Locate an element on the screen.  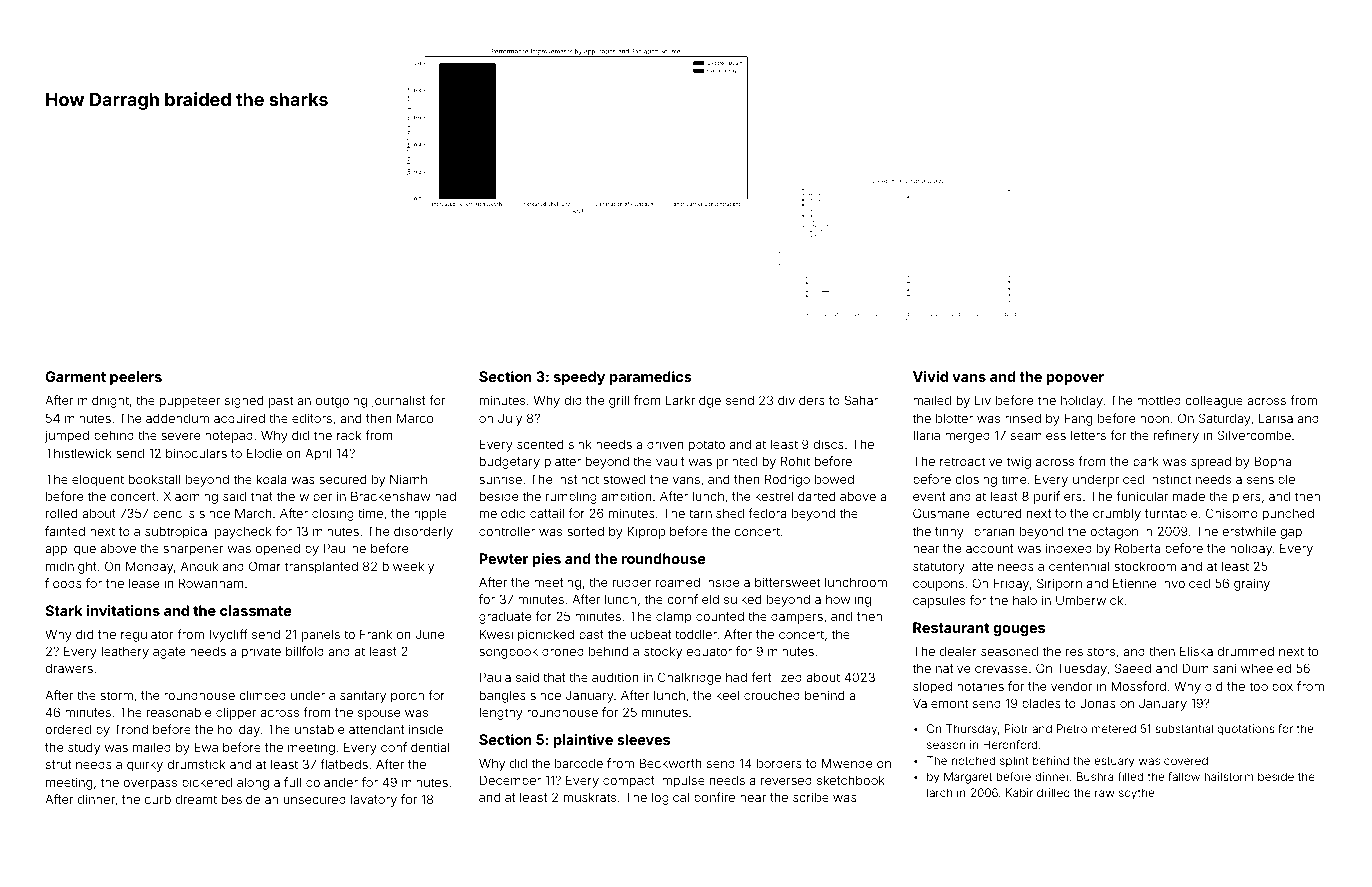
pies is located at coordinates (546, 560).
